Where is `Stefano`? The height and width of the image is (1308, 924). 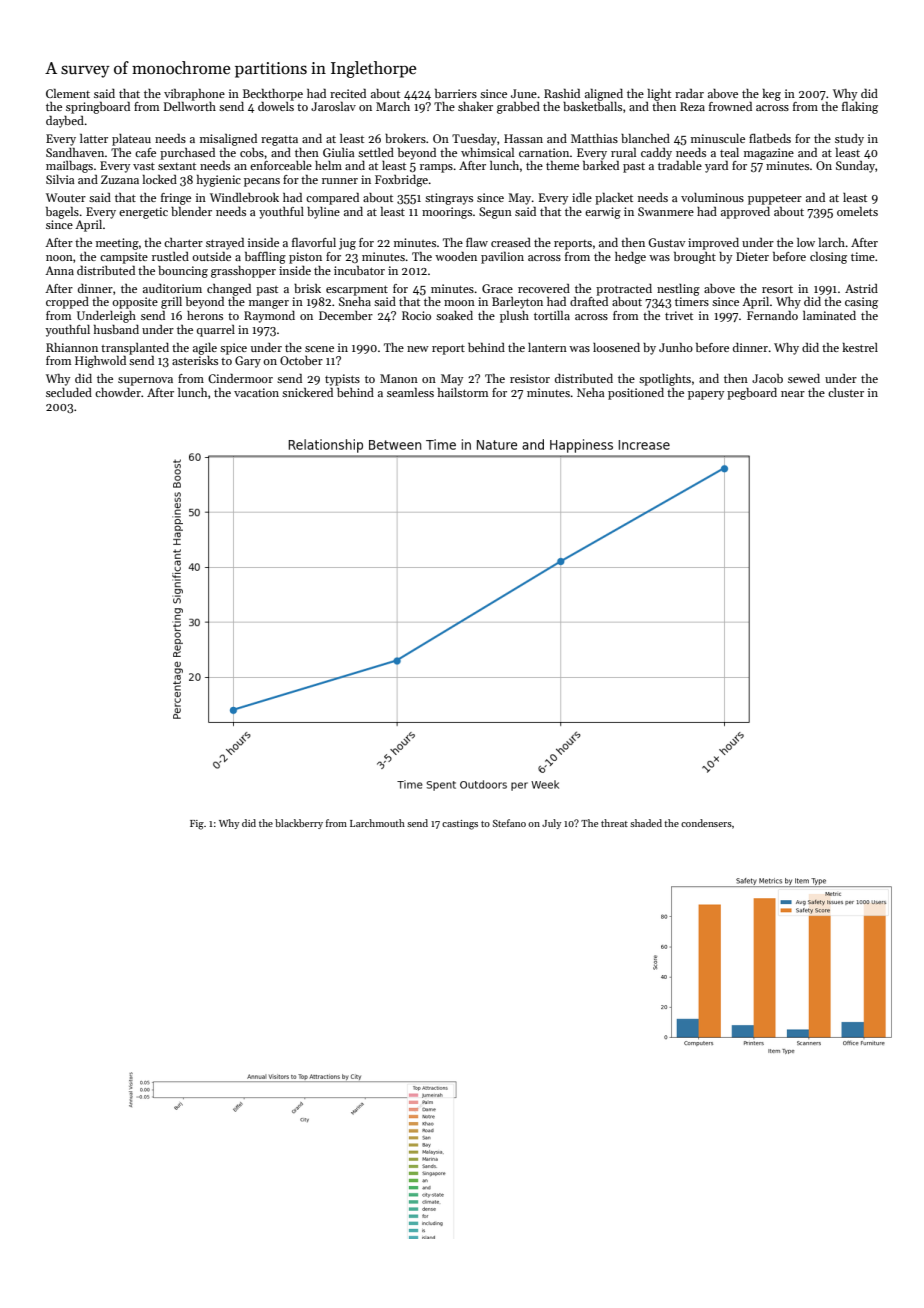 Stefano is located at coordinates (509, 823).
